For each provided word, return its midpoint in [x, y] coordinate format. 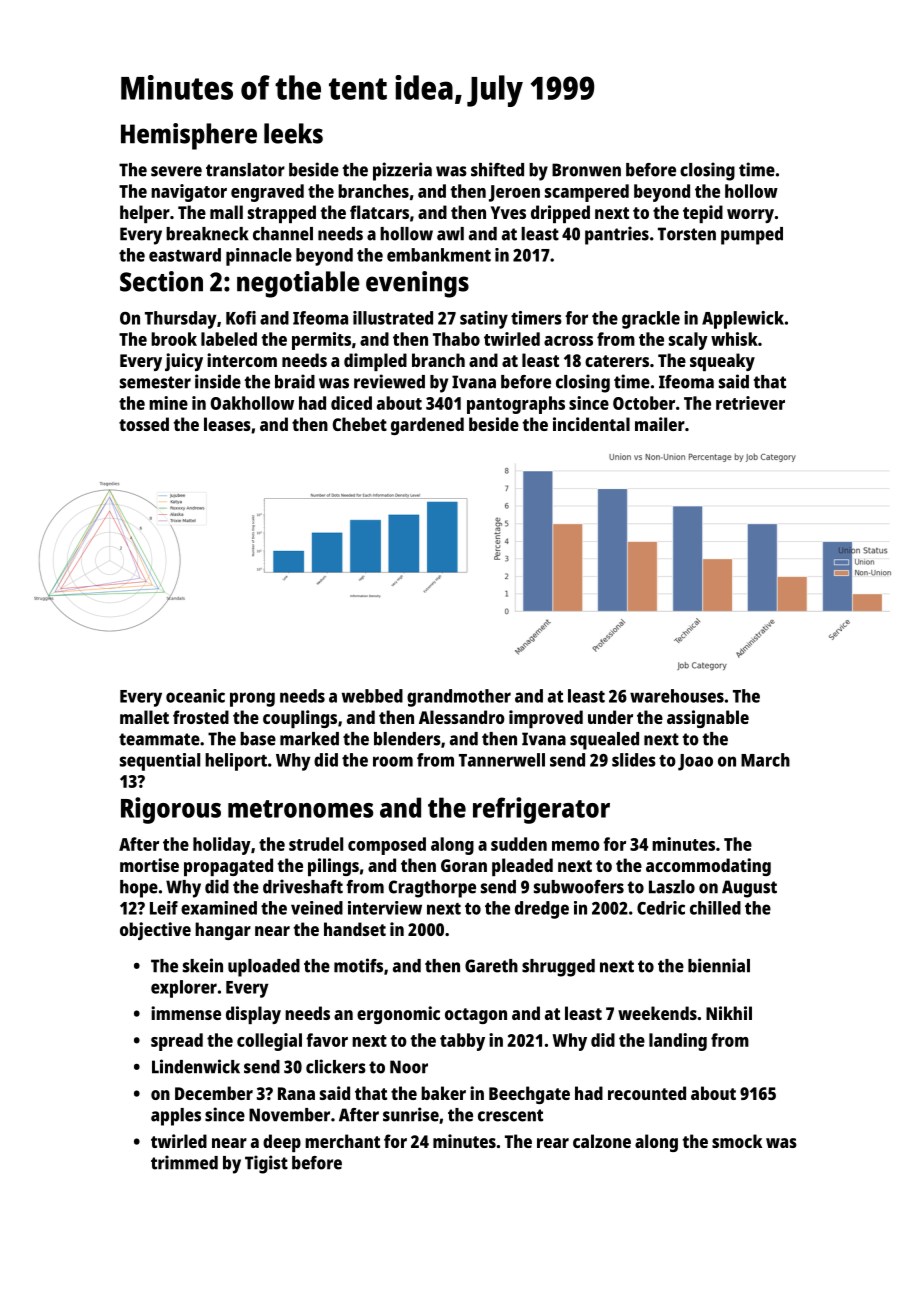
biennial [719, 965]
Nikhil [729, 1013]
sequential [160, 762]
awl [450, 234]
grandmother [459, 698]
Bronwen [586, 170]
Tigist [266, 1164]
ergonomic [398, 1015]
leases [227, 424]
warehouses [677, 696]
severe [176, 171]
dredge [542, 910]
